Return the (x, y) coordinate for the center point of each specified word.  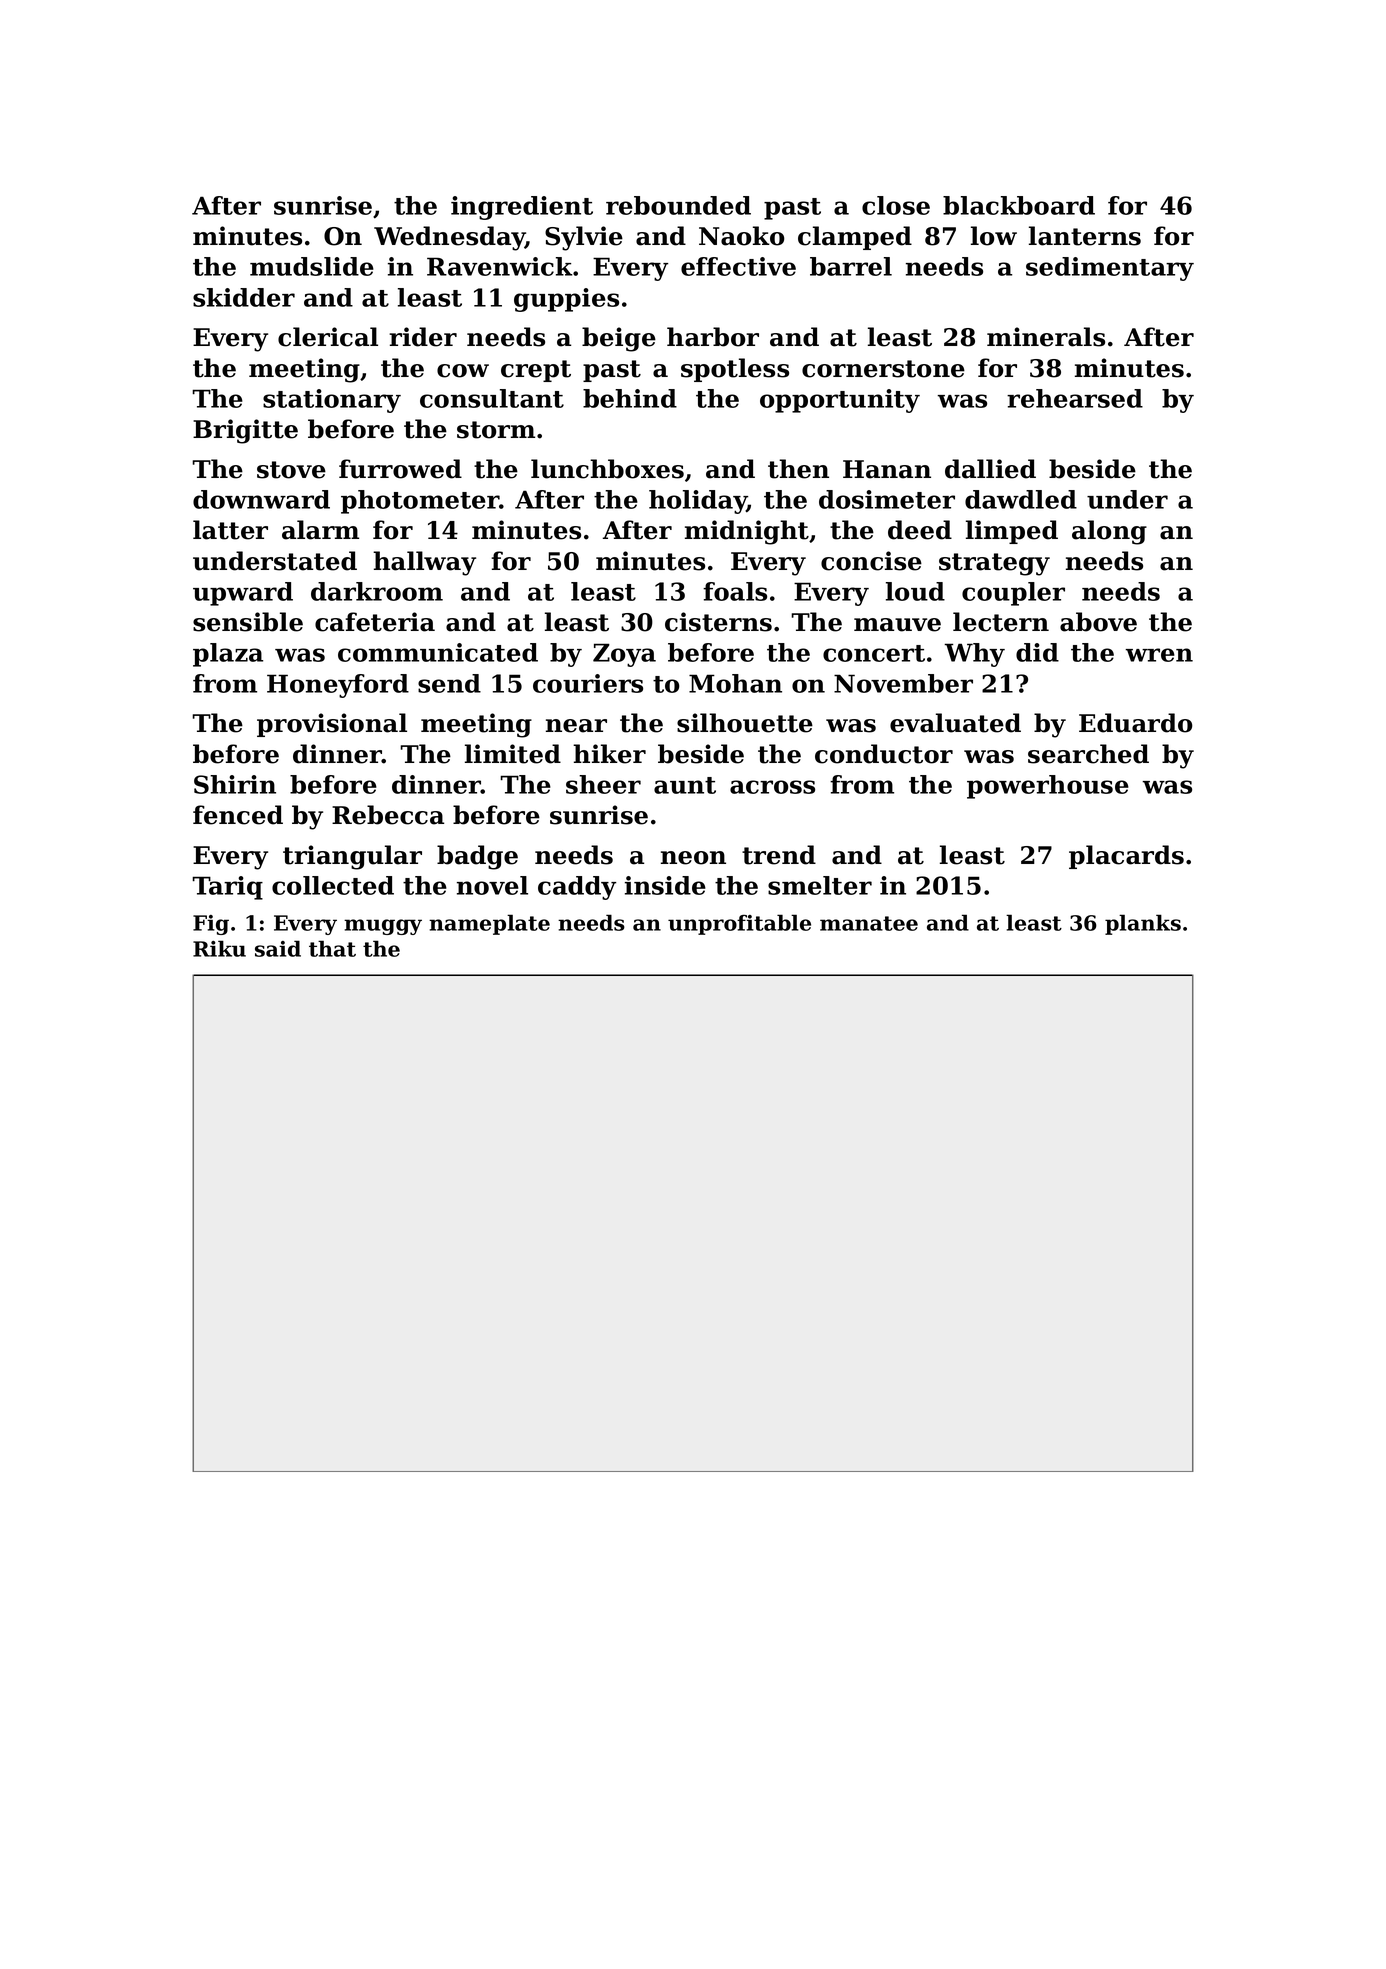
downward (261, 499)
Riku (219, 948)
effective (738, 266)
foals (735, 591)
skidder (244, 297)
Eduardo (1136, 723)
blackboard (1019, 205)
